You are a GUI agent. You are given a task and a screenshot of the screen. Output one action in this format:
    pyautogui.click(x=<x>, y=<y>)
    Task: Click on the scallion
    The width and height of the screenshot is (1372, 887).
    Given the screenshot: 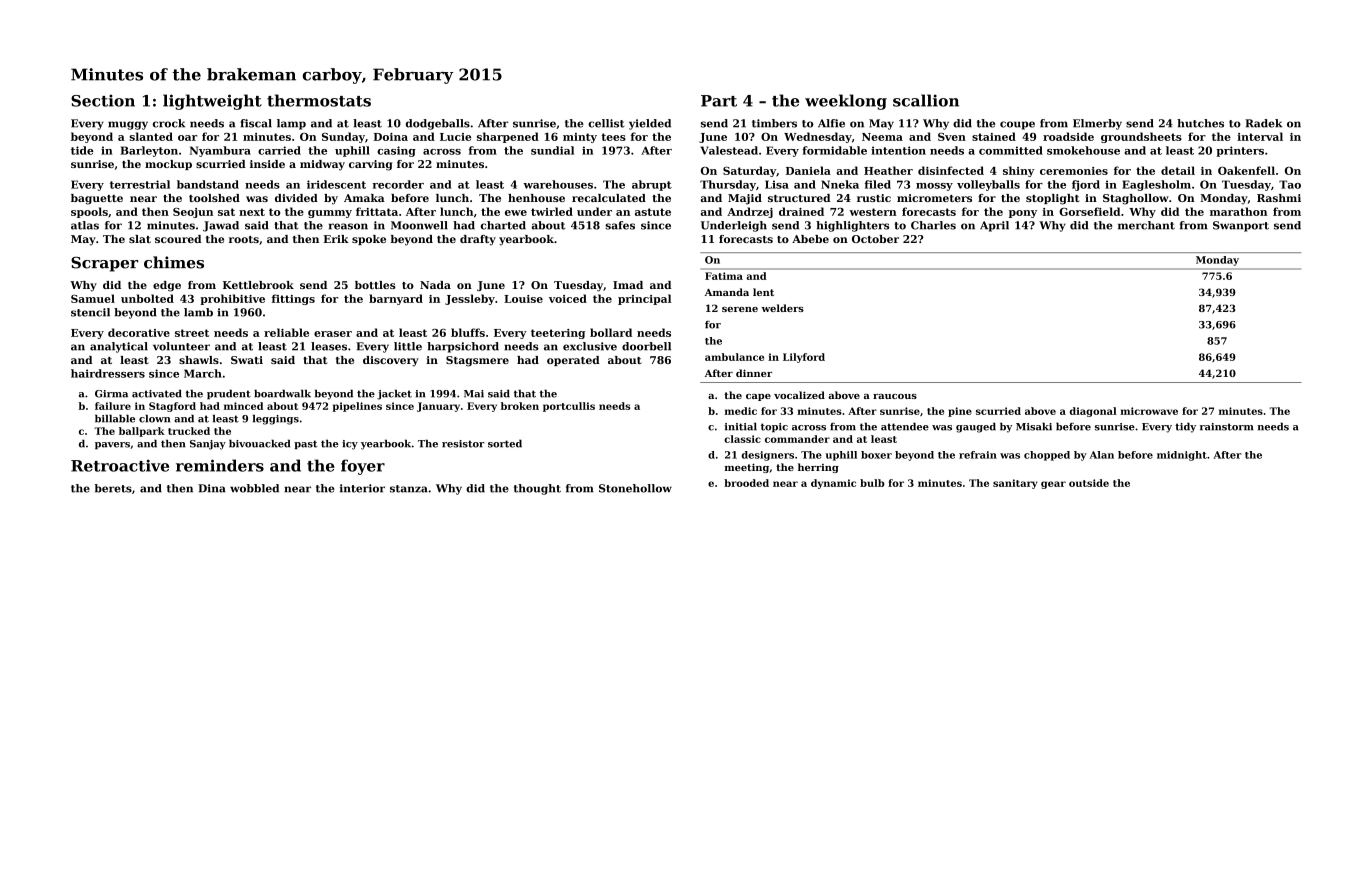 What is the action you would take?
    pyautogui.click(x=926, y=100)
